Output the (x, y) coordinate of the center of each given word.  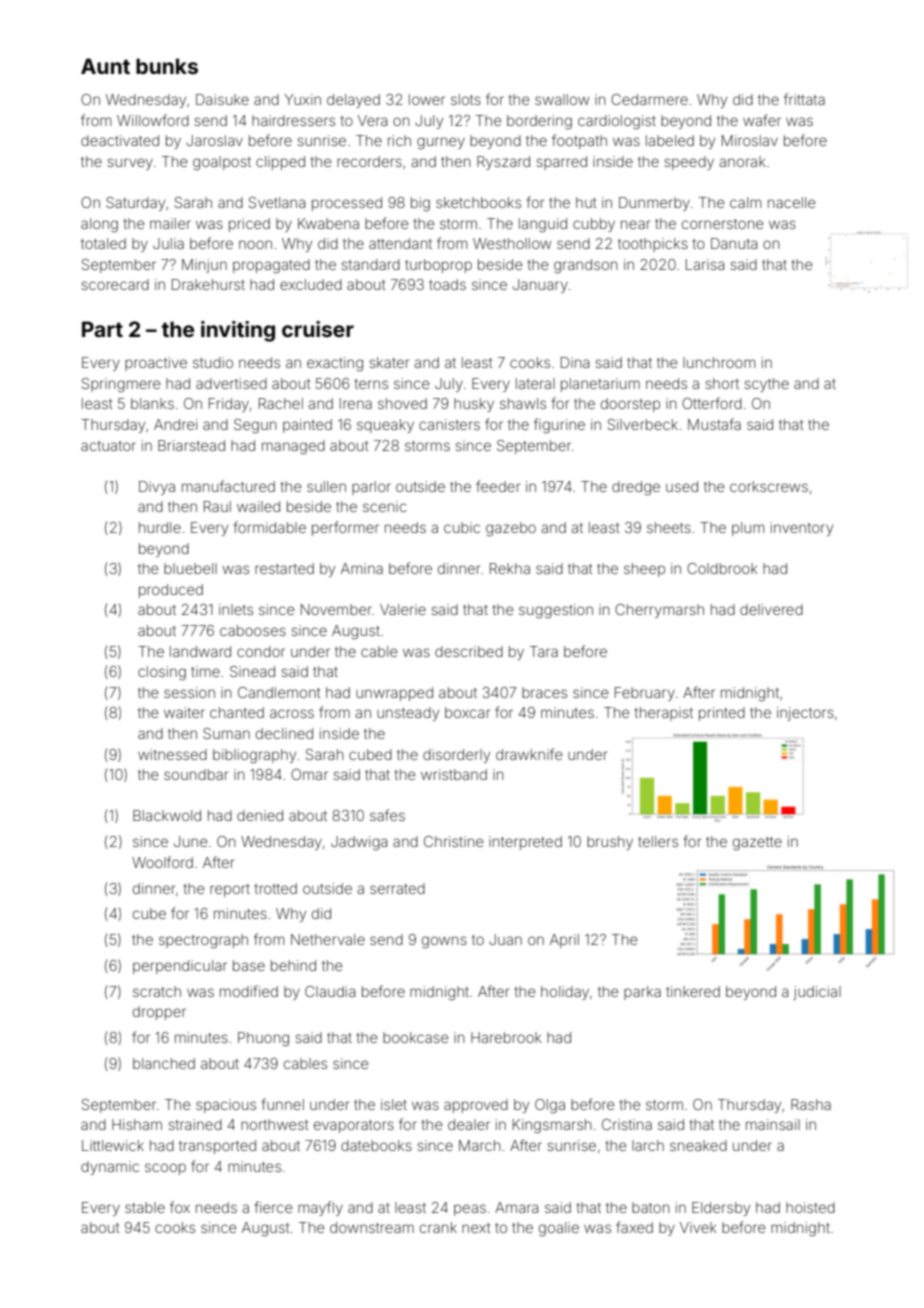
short (722, 383)
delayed (353, 101)
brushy (610, 843)
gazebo (511, 529)
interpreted (525, 843)
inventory (802, 529)
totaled (103, 243)
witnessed (172, 754)
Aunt (105, 66)
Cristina (627, 1124)
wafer (762, 120)
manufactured (228, 486)
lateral (535, 383)
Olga (550, 1106)
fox (180, 1207)
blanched (164, 1063)
